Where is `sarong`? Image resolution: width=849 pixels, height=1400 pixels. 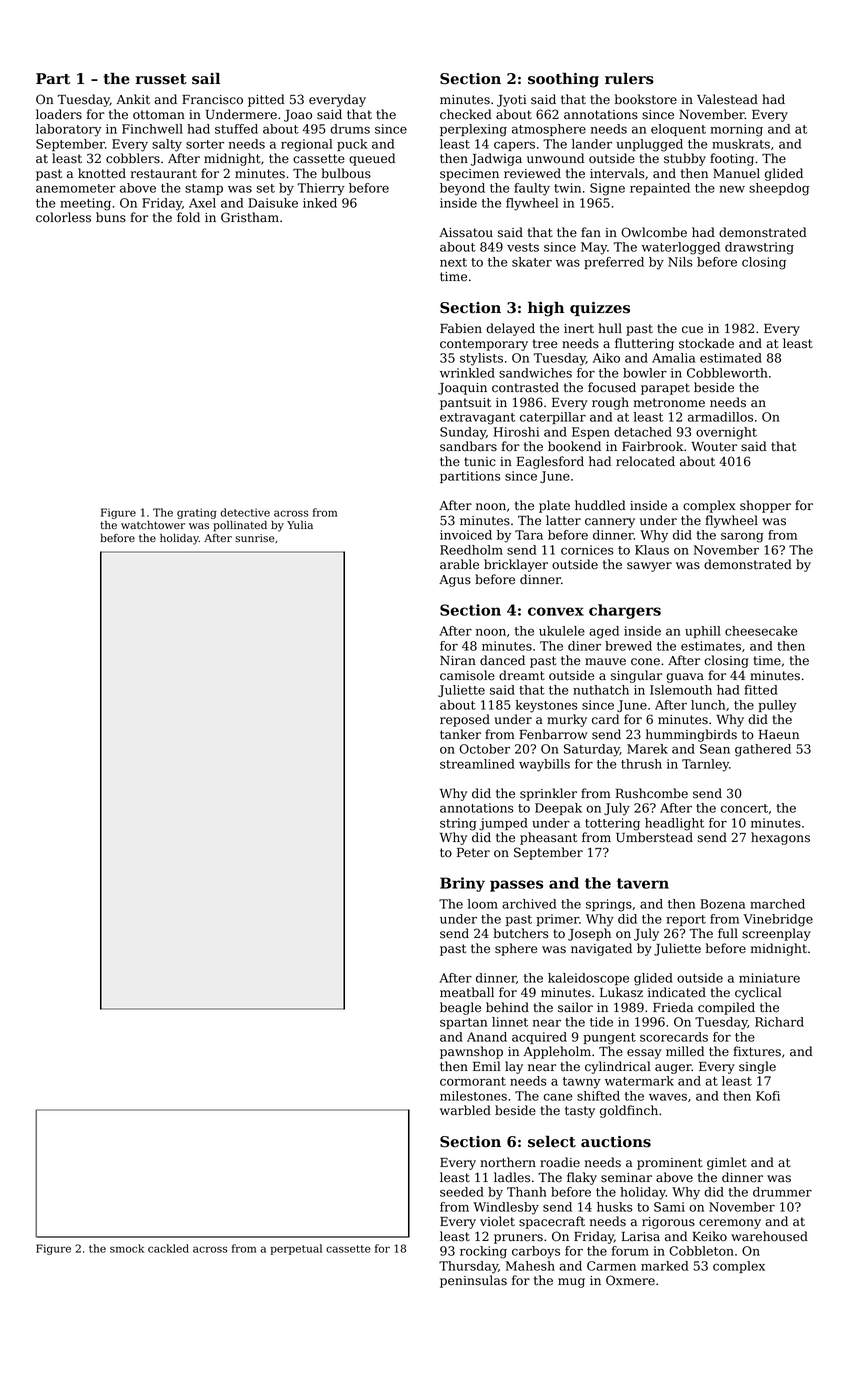 sarong is located at coordinates (742, 537).
